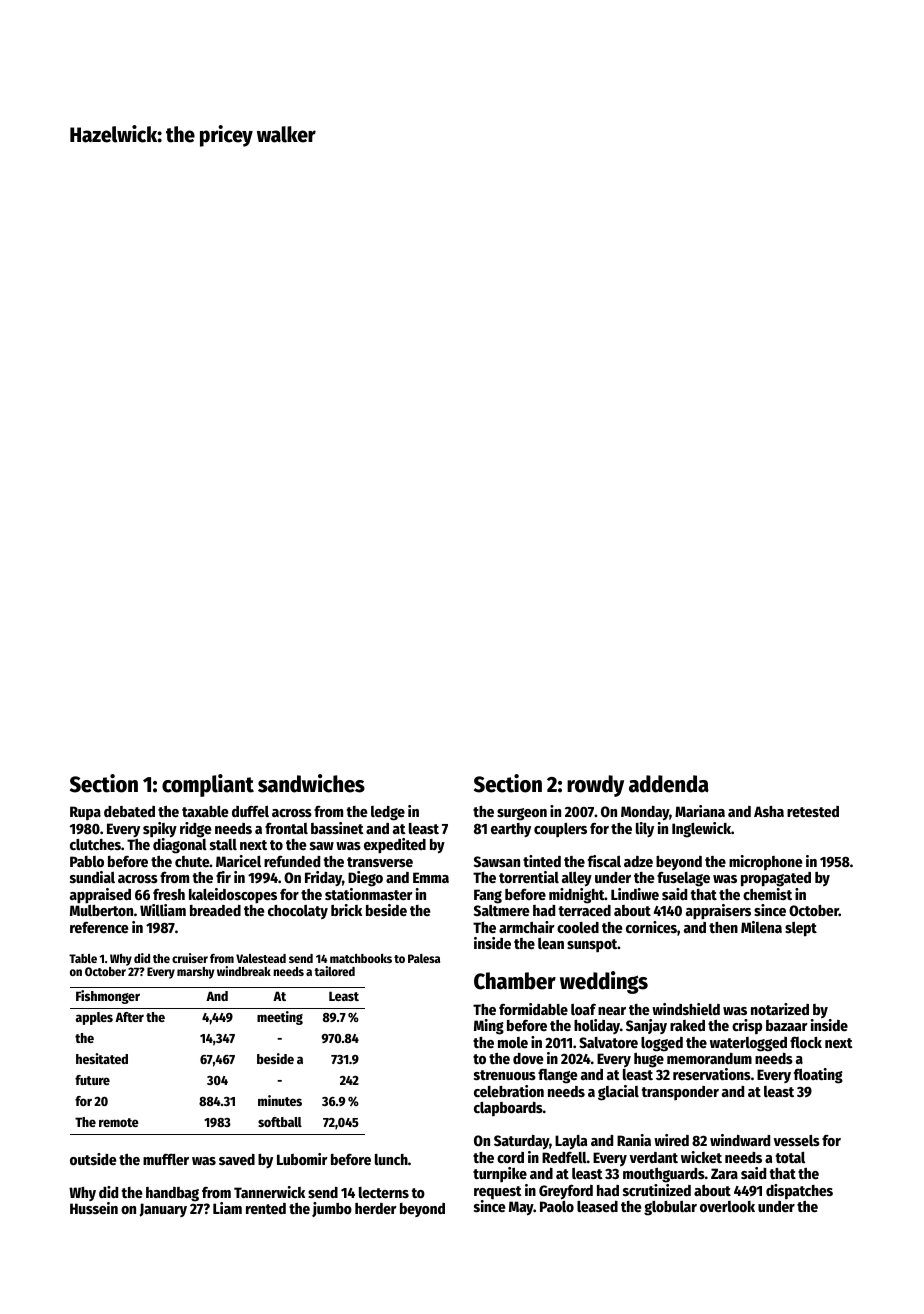 This screenshot has width=924, height=1314. What do you see at coordinates (551, 943) in the screenshot?
I see `lean` at bounding box center [551, 943].
